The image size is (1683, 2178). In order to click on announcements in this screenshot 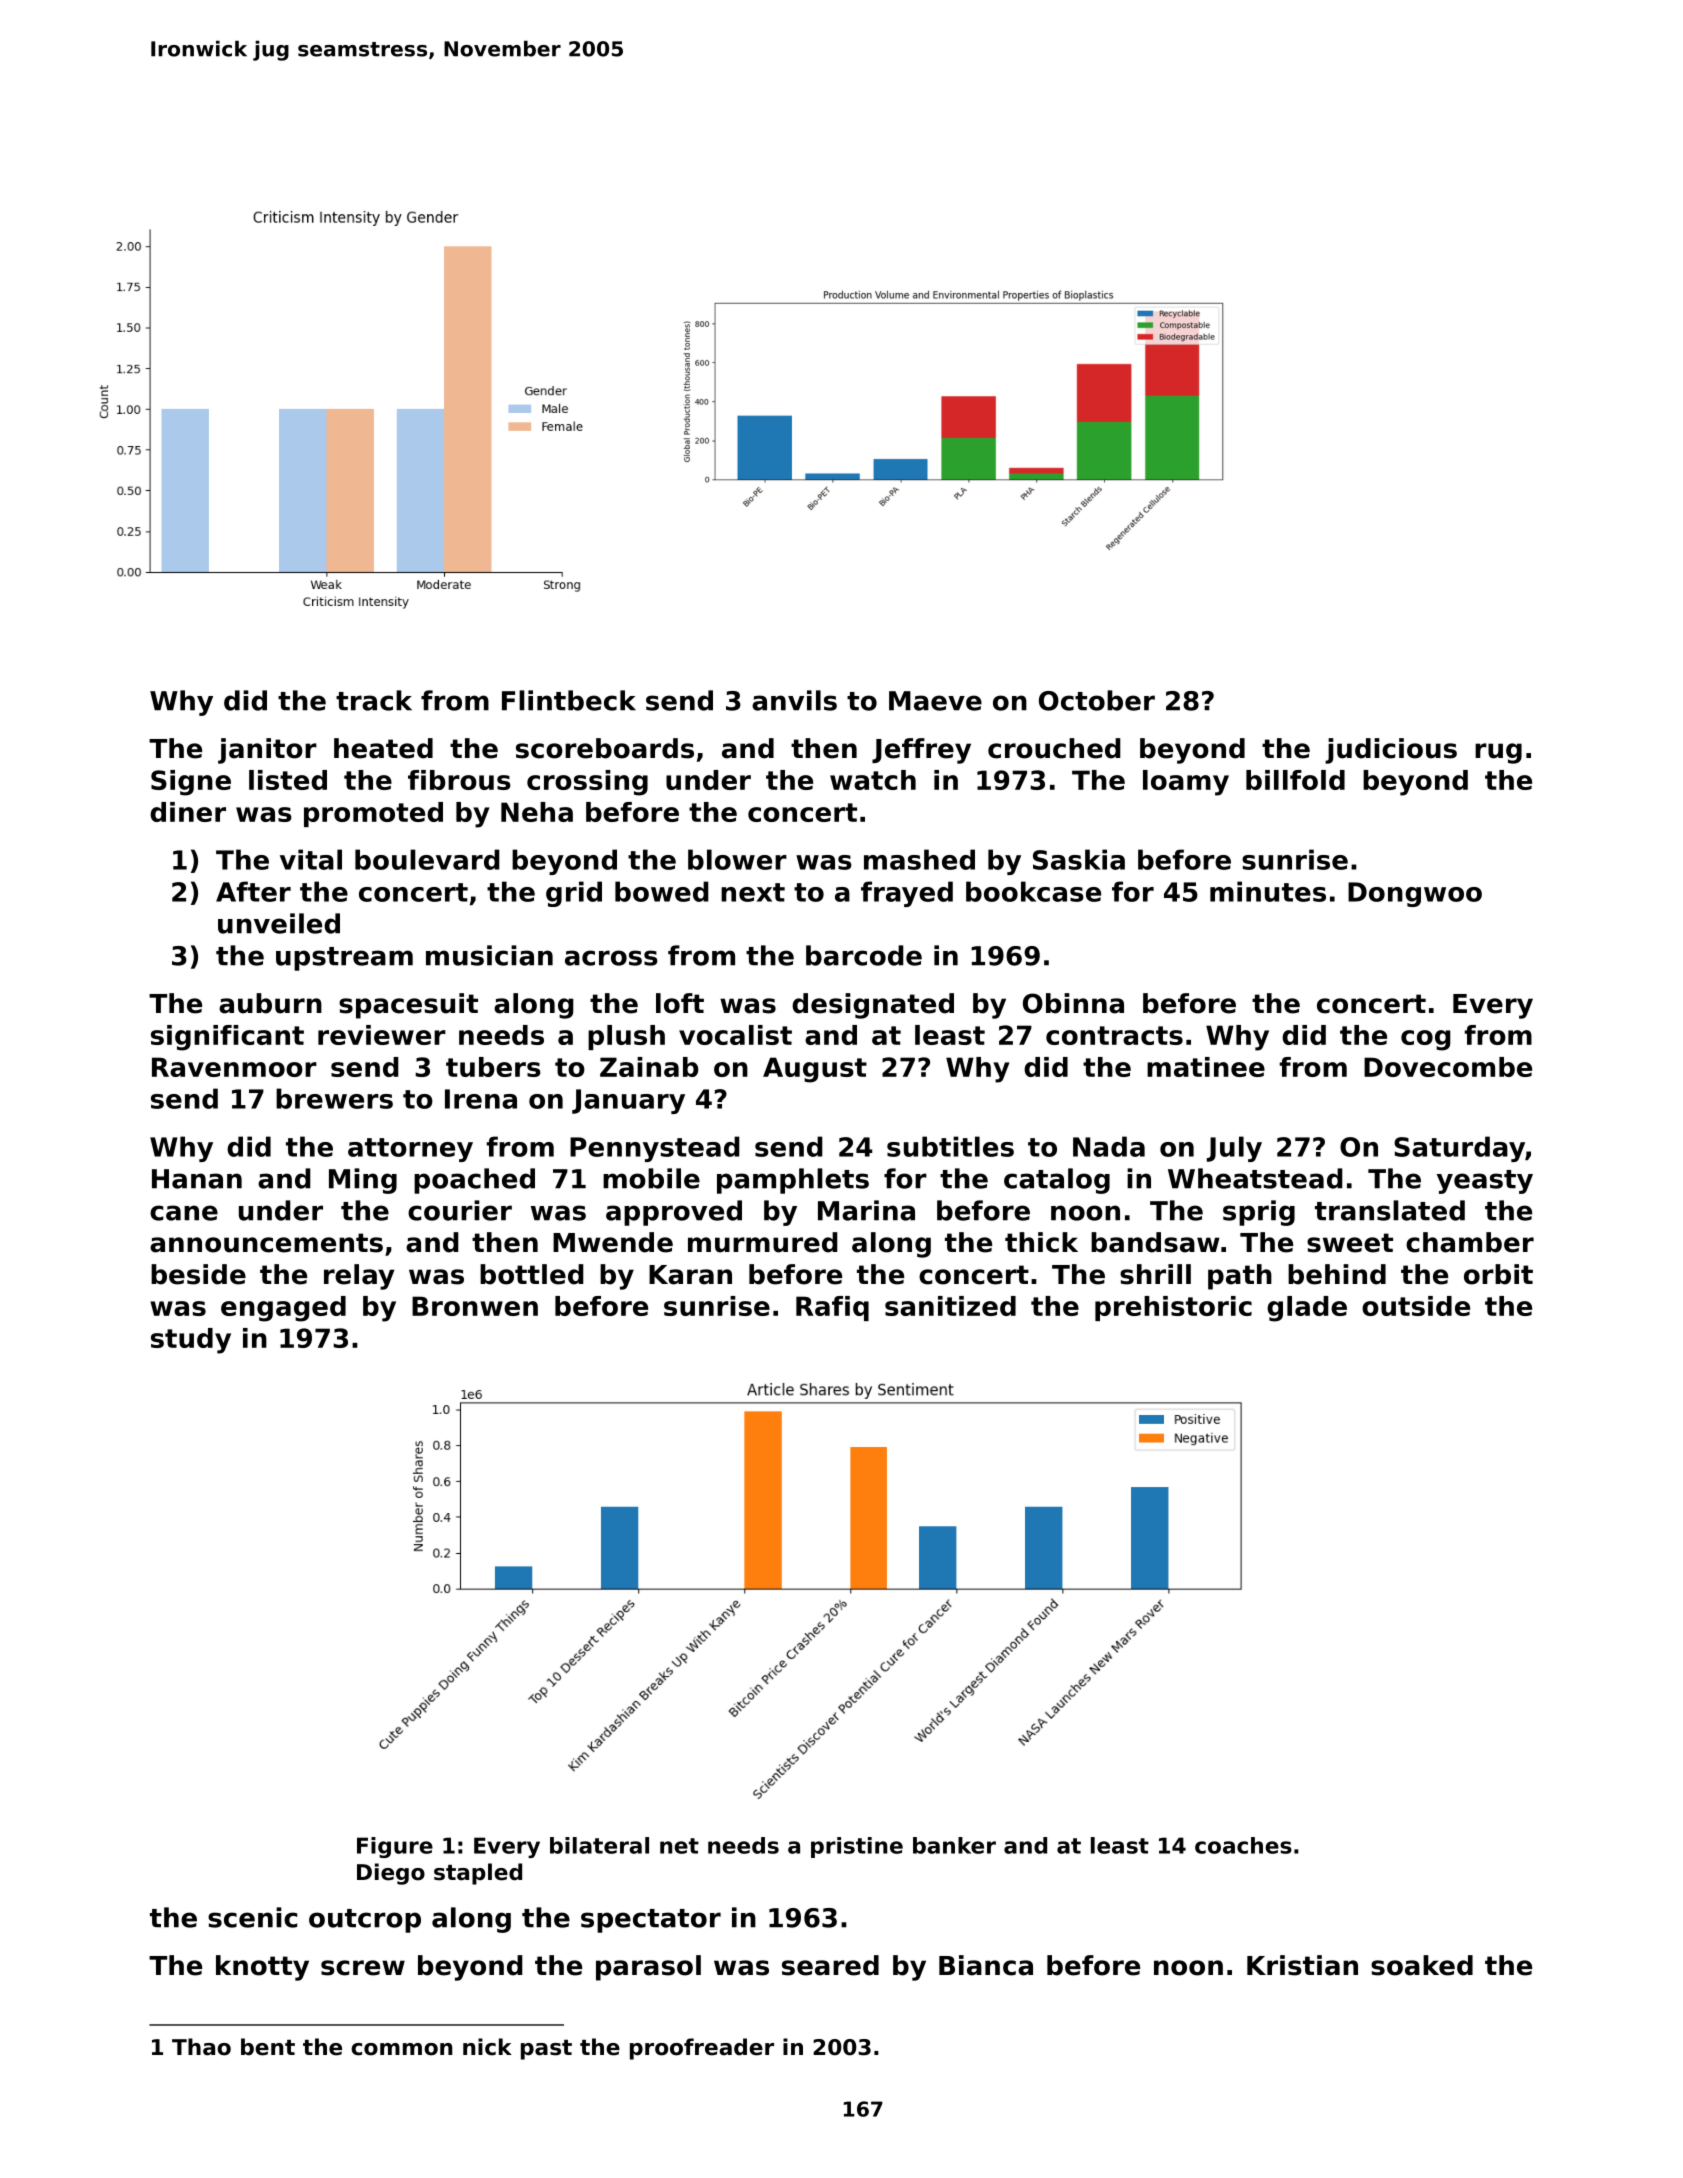, I will do `click(266, 1243)`.
